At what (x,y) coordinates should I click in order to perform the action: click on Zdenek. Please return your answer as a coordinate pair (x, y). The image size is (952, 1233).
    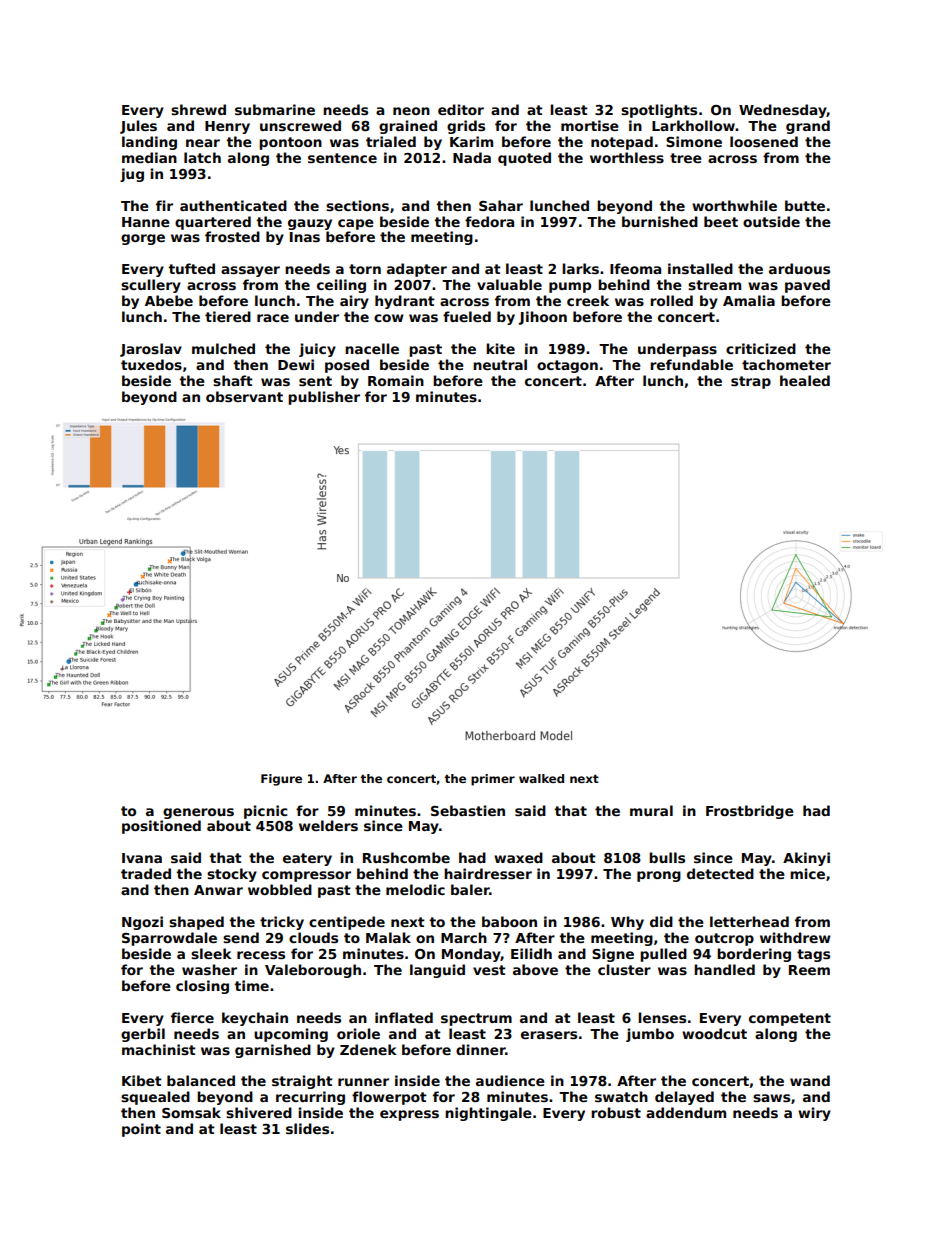
    Looking at the image, I should click on (368, 1049).
